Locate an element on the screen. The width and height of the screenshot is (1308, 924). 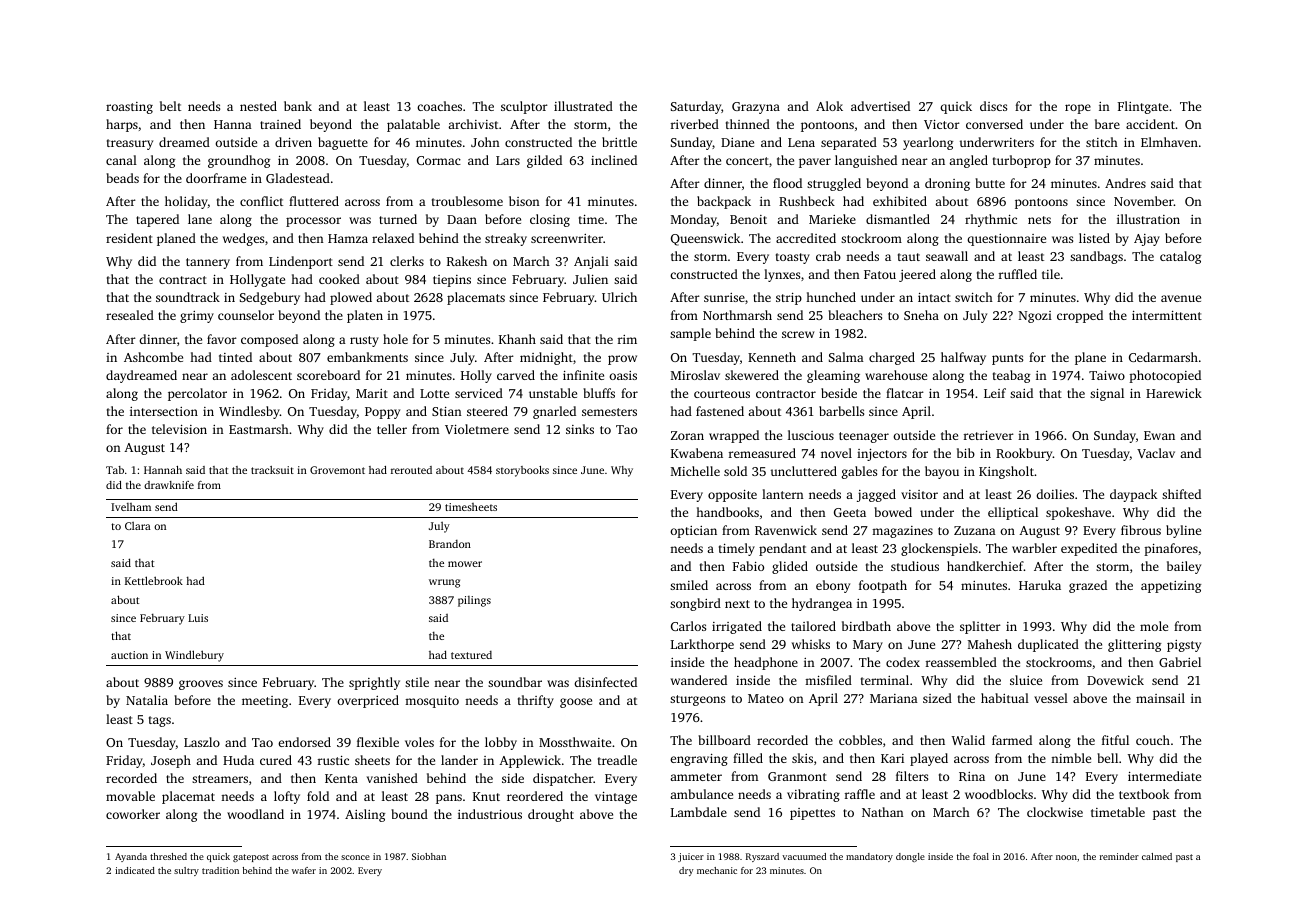
engraving is located at coordinates (699, 760).
